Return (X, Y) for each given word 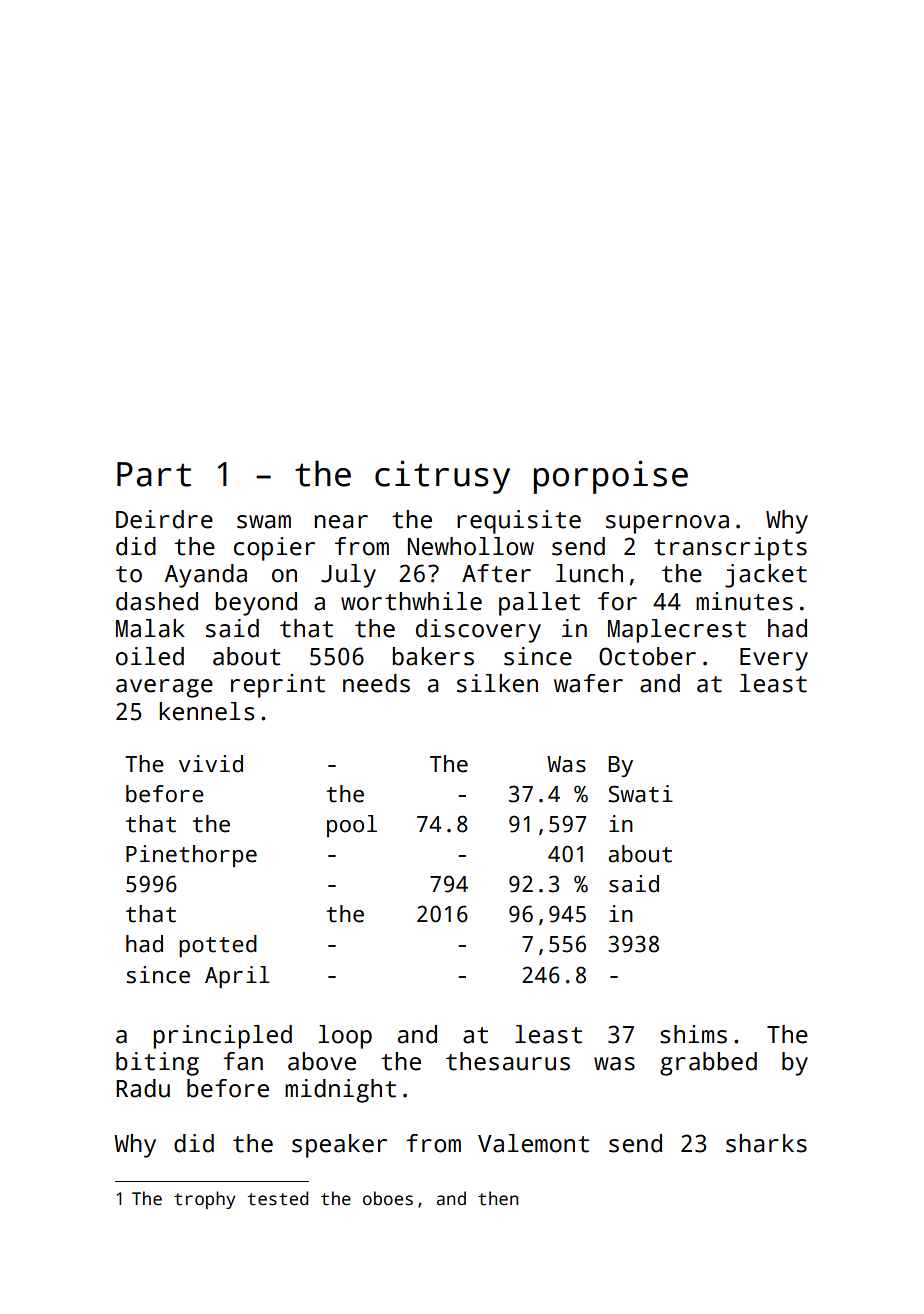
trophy (204, 1200)
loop (345, 1037)
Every (774, 659)
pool (352, 826)
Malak (150, 628)
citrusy (442, 477)
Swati (641, 794)
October (647, 656)
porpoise (611, 477)
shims (693, 1034)
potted (218, 946)
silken (497, 683)
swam (264, 522)
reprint (278, 686)
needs (376, 683)
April (237, 977)
